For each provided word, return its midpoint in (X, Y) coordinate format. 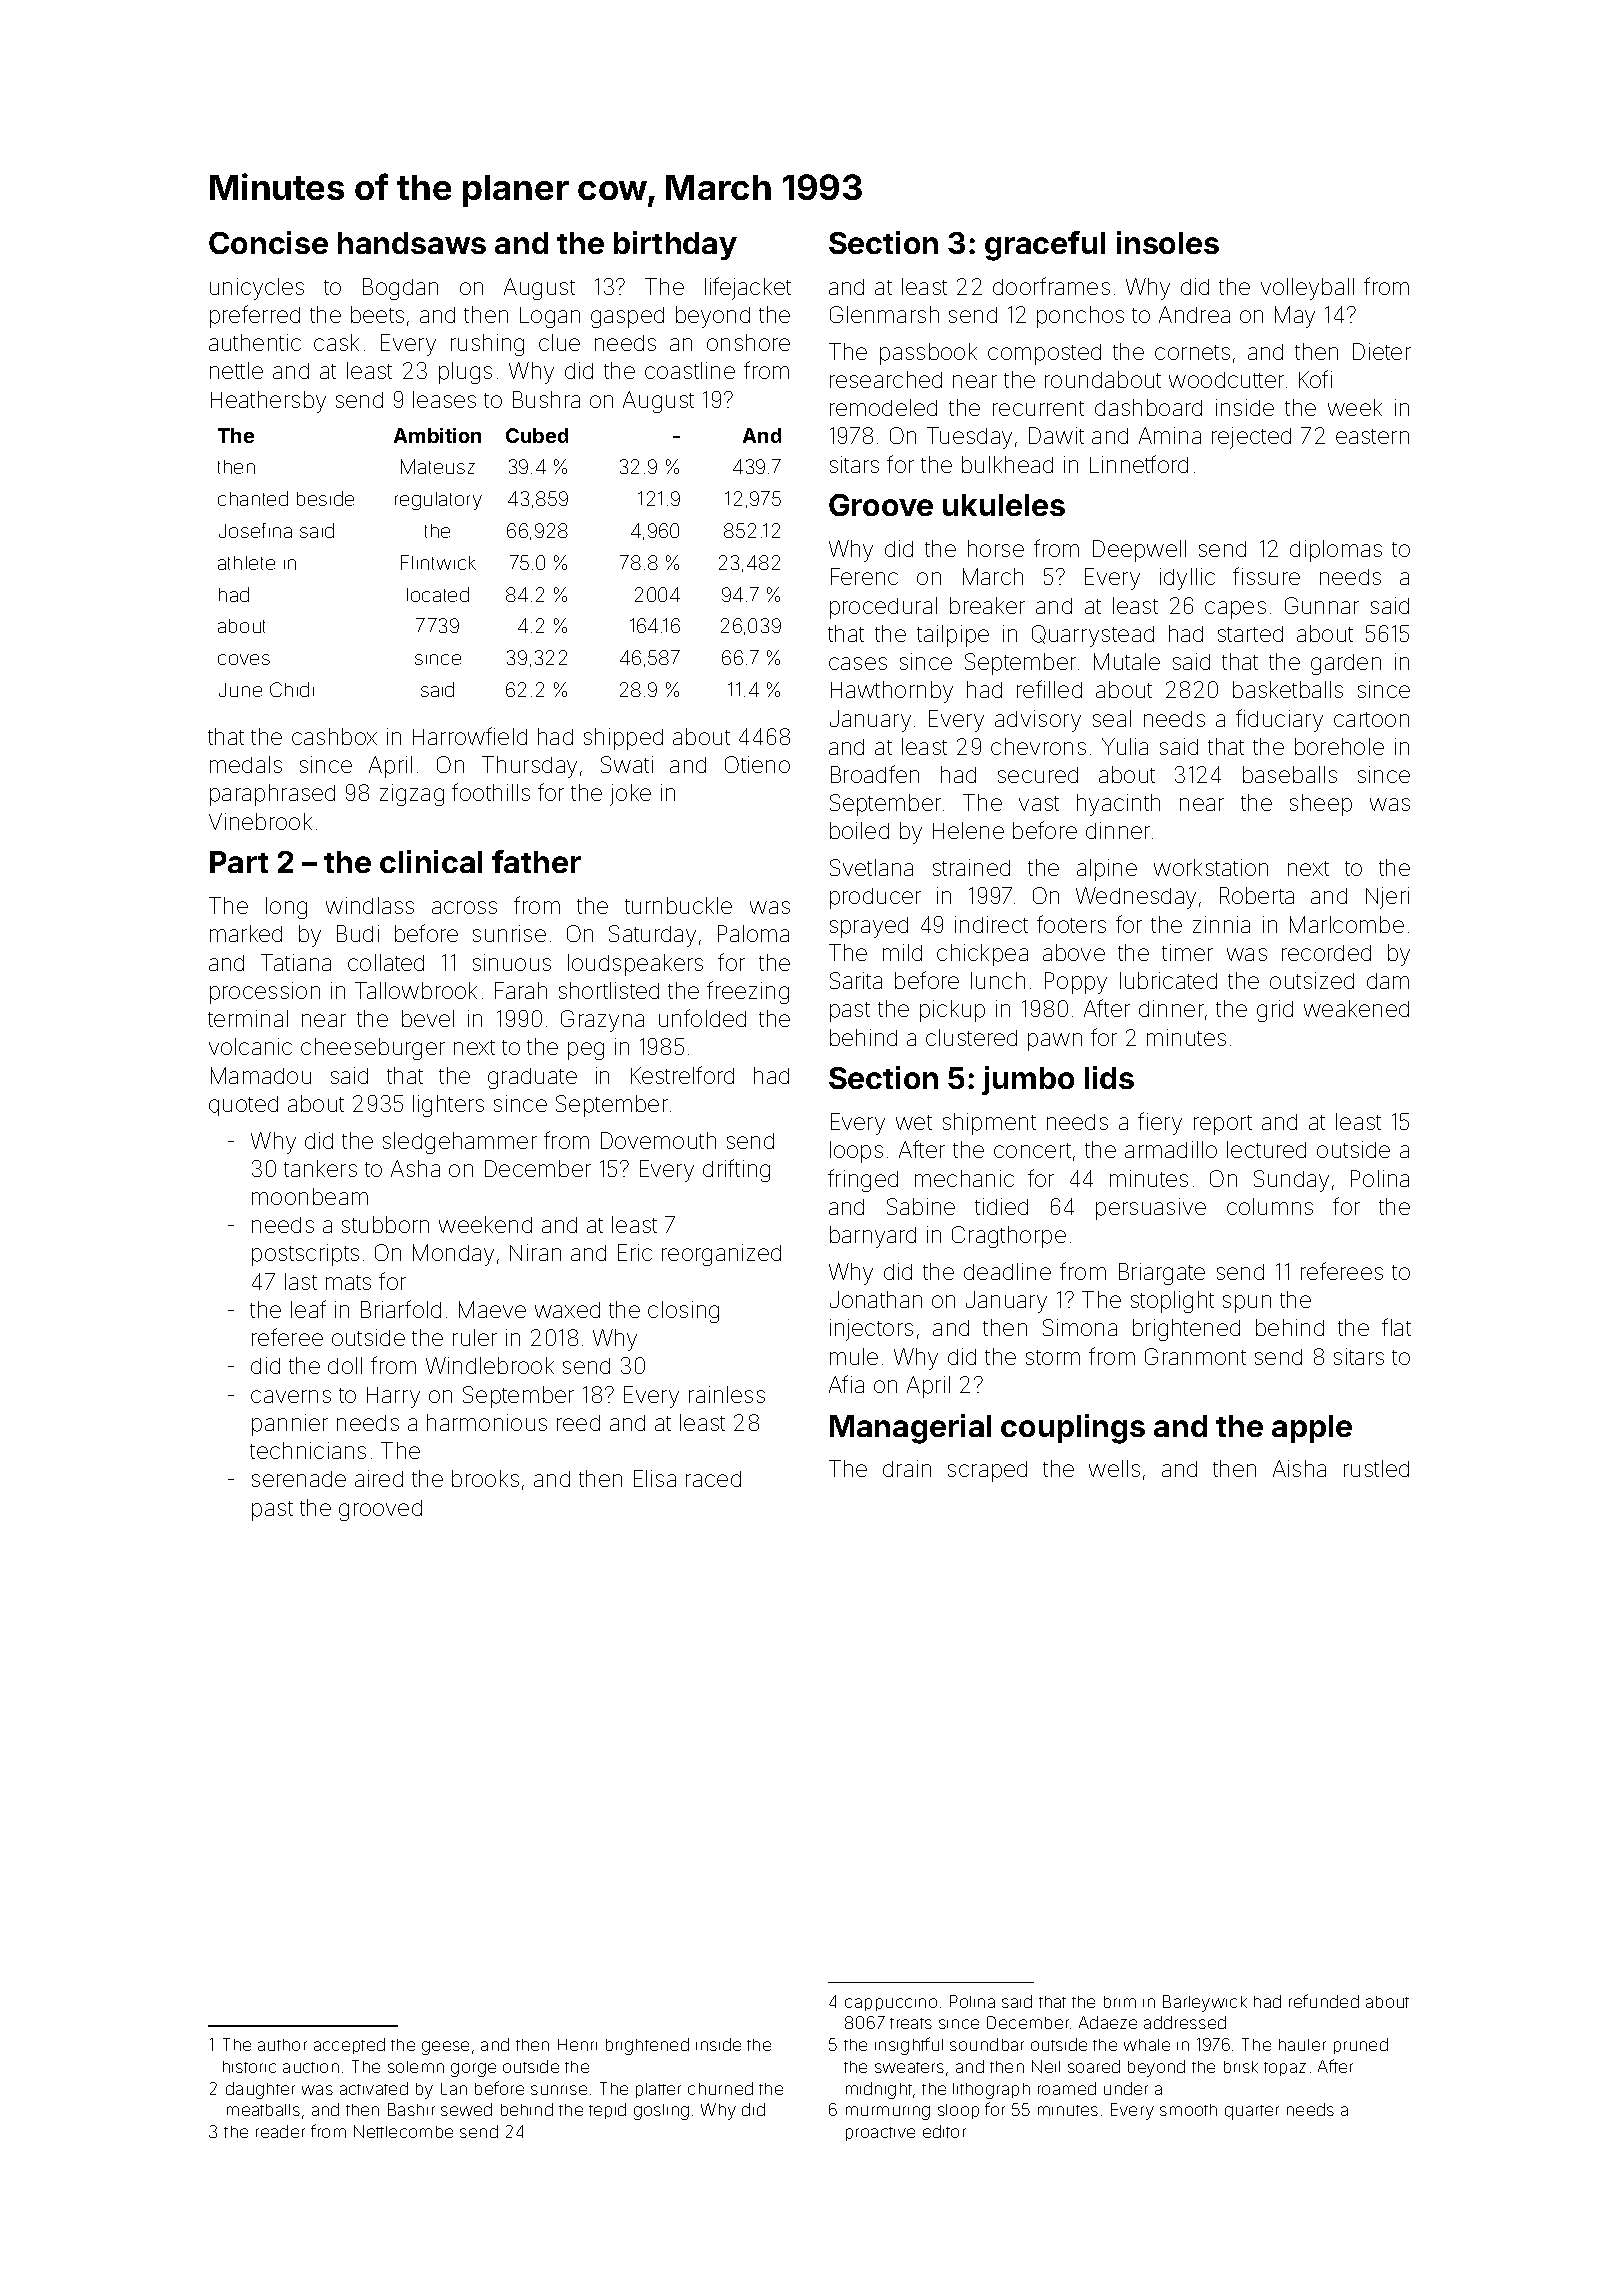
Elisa (655, 1478)
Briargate (1162, 1274)
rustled (1376, 1468)
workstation (1211, 867)
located (438, 594)
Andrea (1194, 314)
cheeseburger (373, 1049)
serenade (299, 1479)
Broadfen (875, 774)
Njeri (1387, 898)
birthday (675, 245)
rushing (487, 345)
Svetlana (871, 867)
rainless (727, 1394)
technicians (308, 1450)
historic (249, 2067)
